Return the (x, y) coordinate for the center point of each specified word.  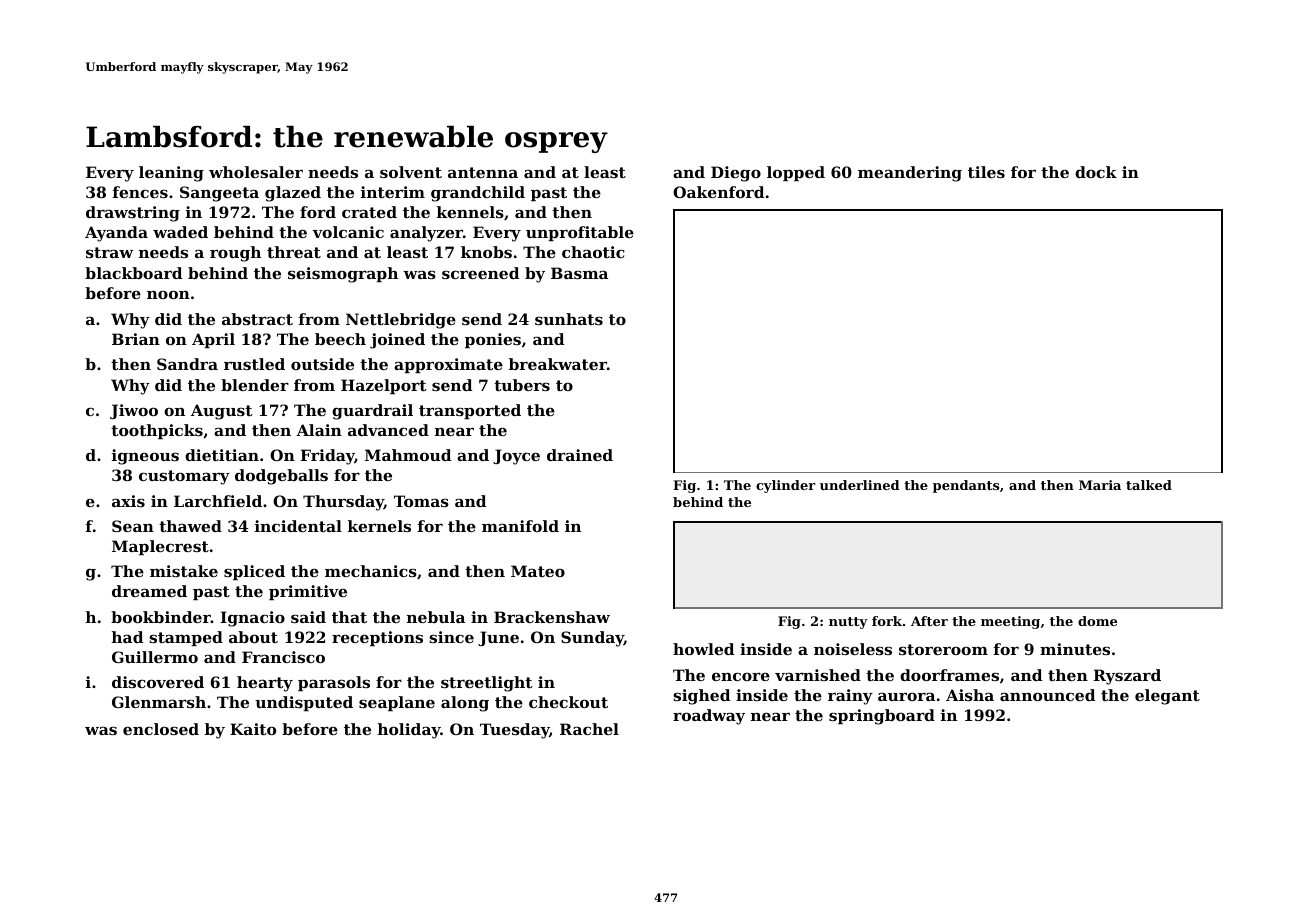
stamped (186, 638)
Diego (736, 174)
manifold (520, 526)
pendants (966, 486)
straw (109, 252)
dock (1096, 172)
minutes (1075, 649)
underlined (859, 485)
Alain (319, 430)
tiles (986, 172)
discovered (158, 682)
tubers (522, 385)
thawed (190, 526)
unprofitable (580, 233)
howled (703, 649)
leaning (171, 174)
